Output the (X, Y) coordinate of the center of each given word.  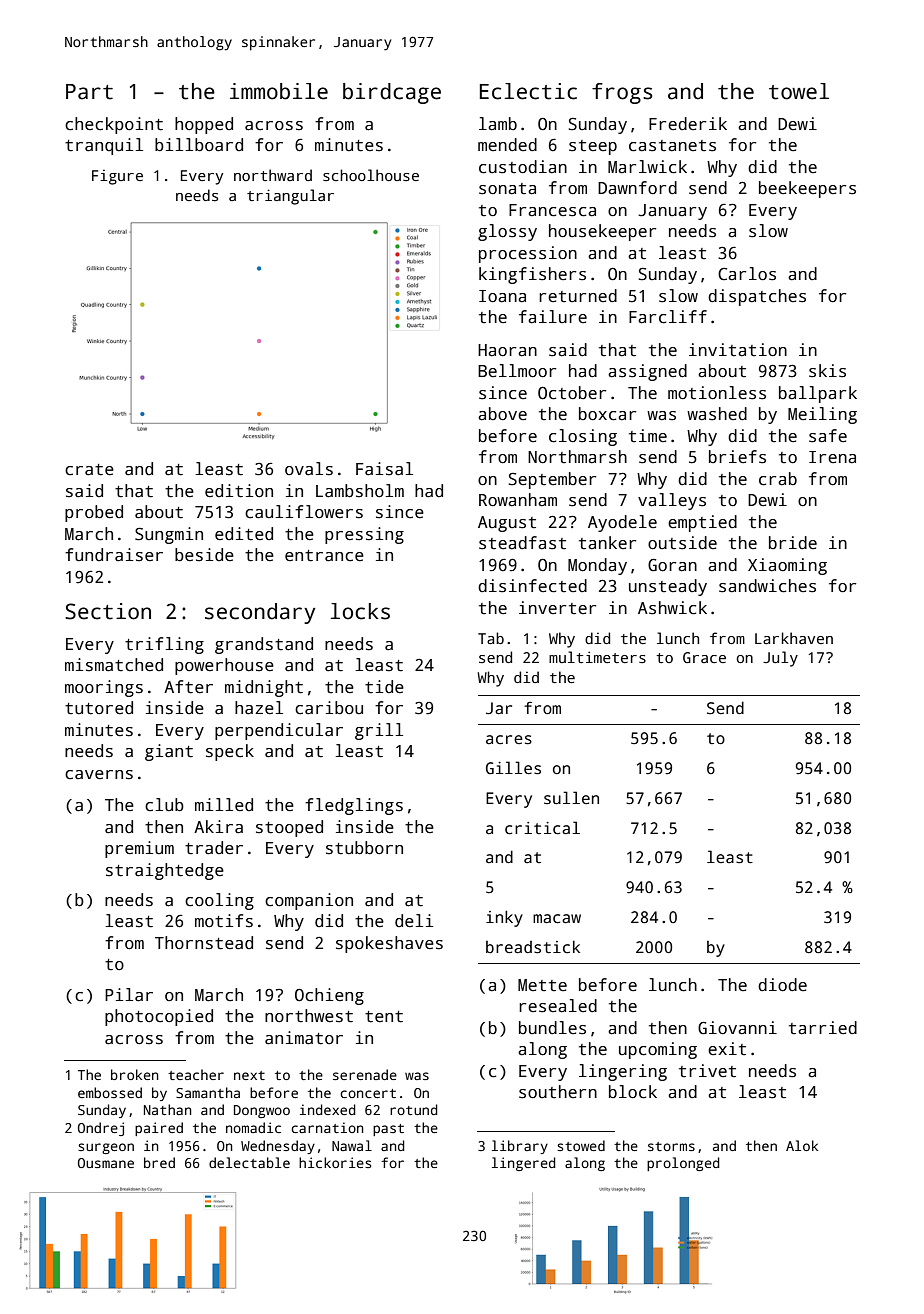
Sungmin (169, 535)
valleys (672, 501)
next (249, 1075)
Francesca (552, 210)
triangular (290, 197)
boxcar (607, 414)
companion (309, 901)
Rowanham (518, 500)
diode (782, 985)
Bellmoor (517, 371)
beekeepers (807, 189)
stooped (289, 828)
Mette (542, 985)
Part (89, 92)
